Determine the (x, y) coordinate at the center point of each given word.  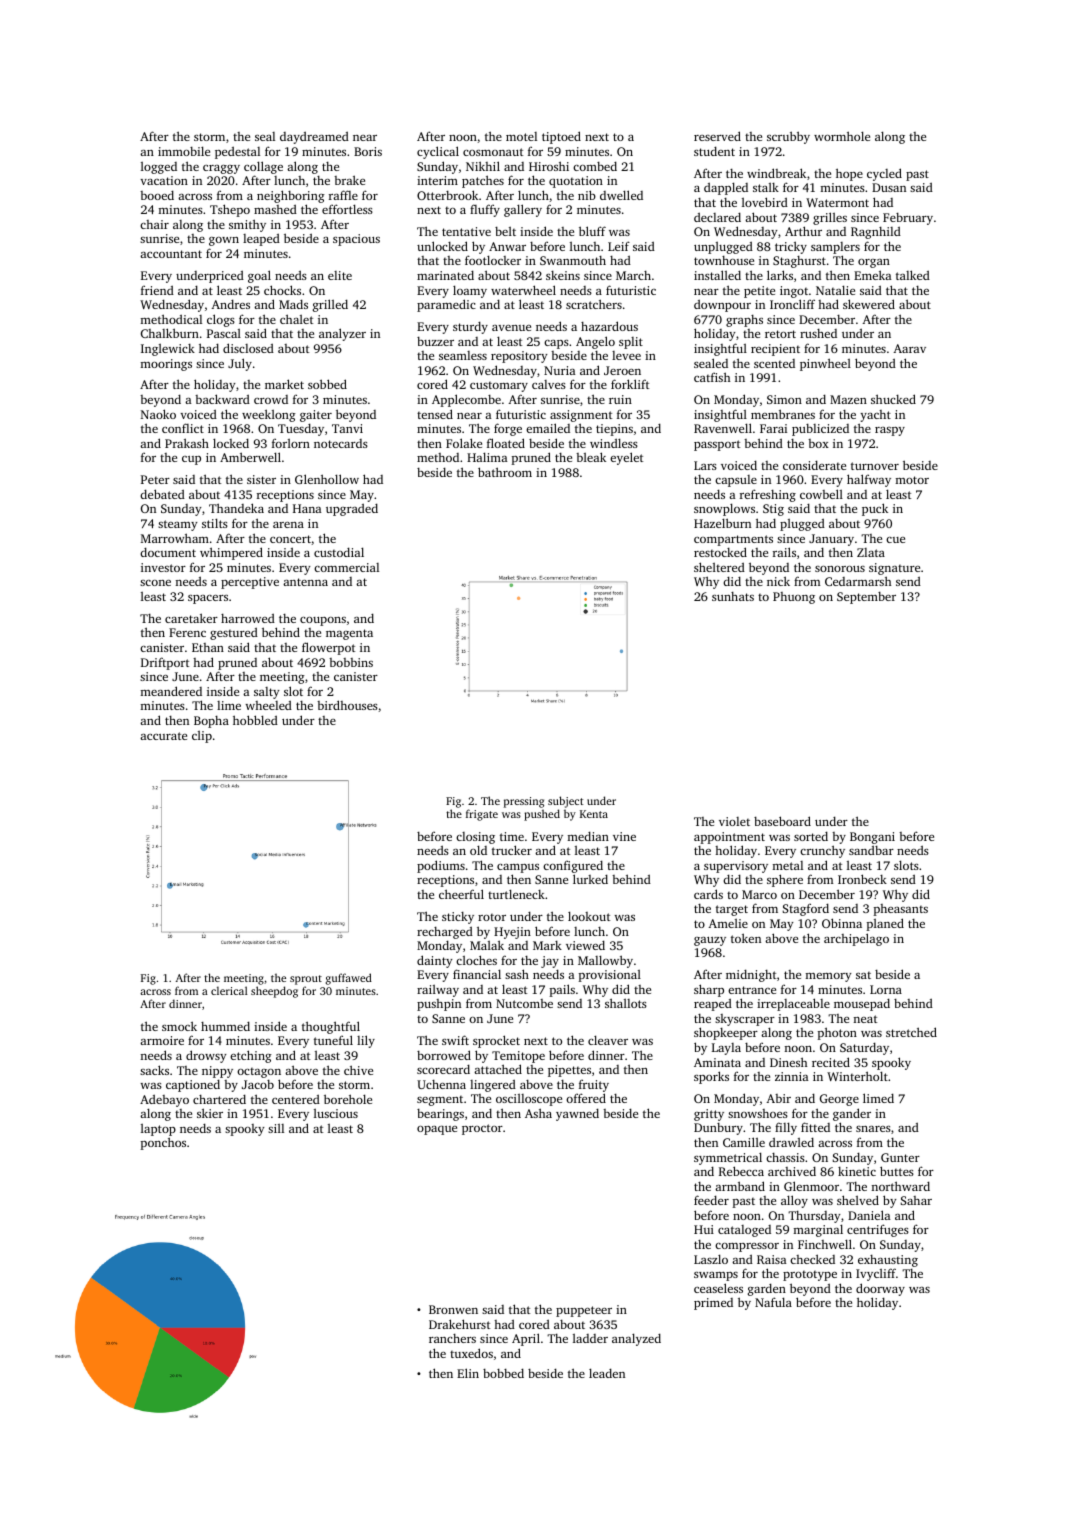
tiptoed (561, 137)
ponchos (163, 1143)
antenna (305, 582)
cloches (476, 960)
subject (565, 802)
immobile (184, 151)
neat (865, 1019)
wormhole (842, 136)
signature (894, 569)
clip (202, 737)
